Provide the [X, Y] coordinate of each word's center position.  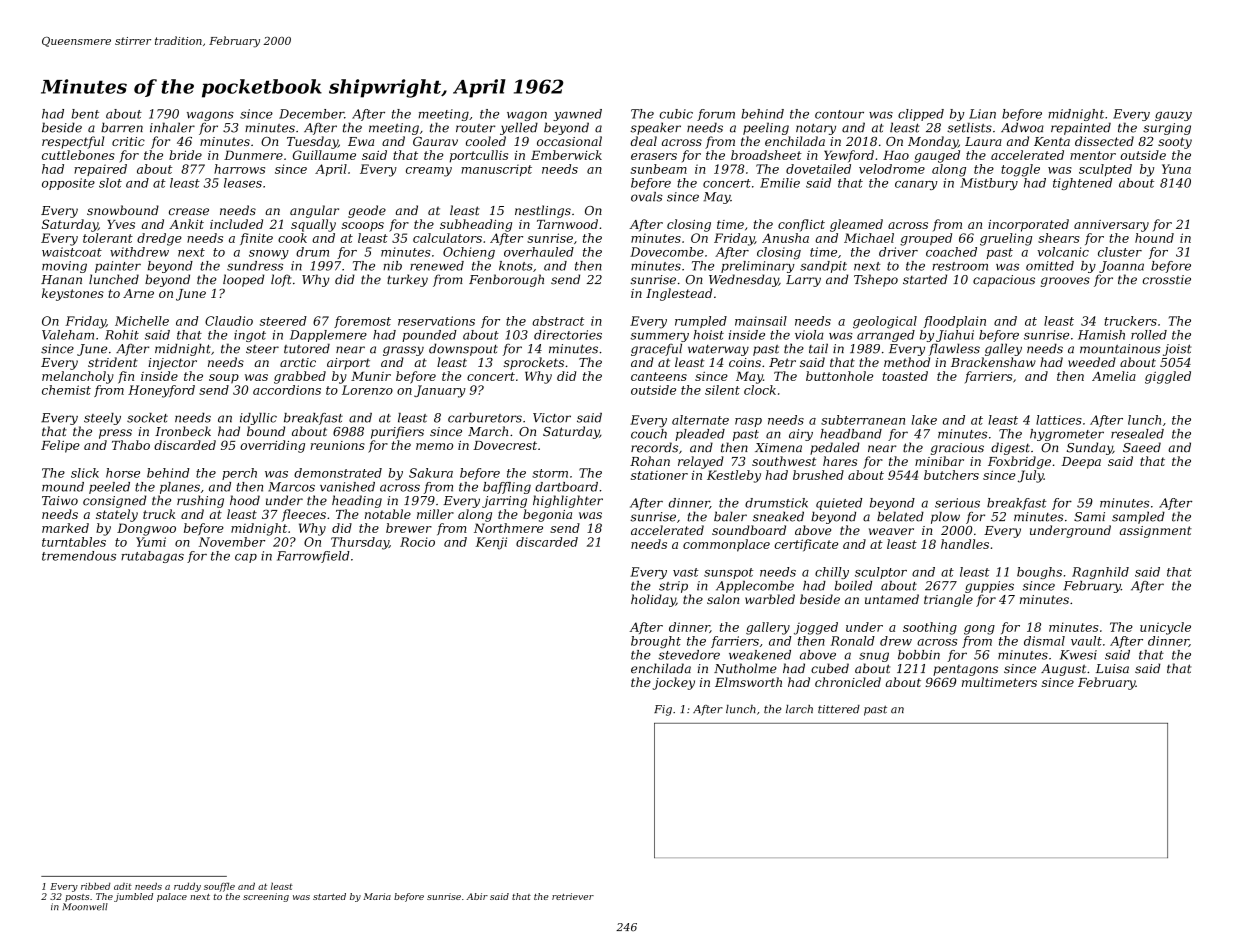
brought [656, 642]
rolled [1149, 335]
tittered [839, 709]
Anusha [785, 238]
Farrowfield [313, 557]
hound [1154, 238]
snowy [269, 254]
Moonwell [85, 907]
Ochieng [469, 253]
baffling [507, 488]
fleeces [304, 515]
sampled [1138, 517]
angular [314, 211]
